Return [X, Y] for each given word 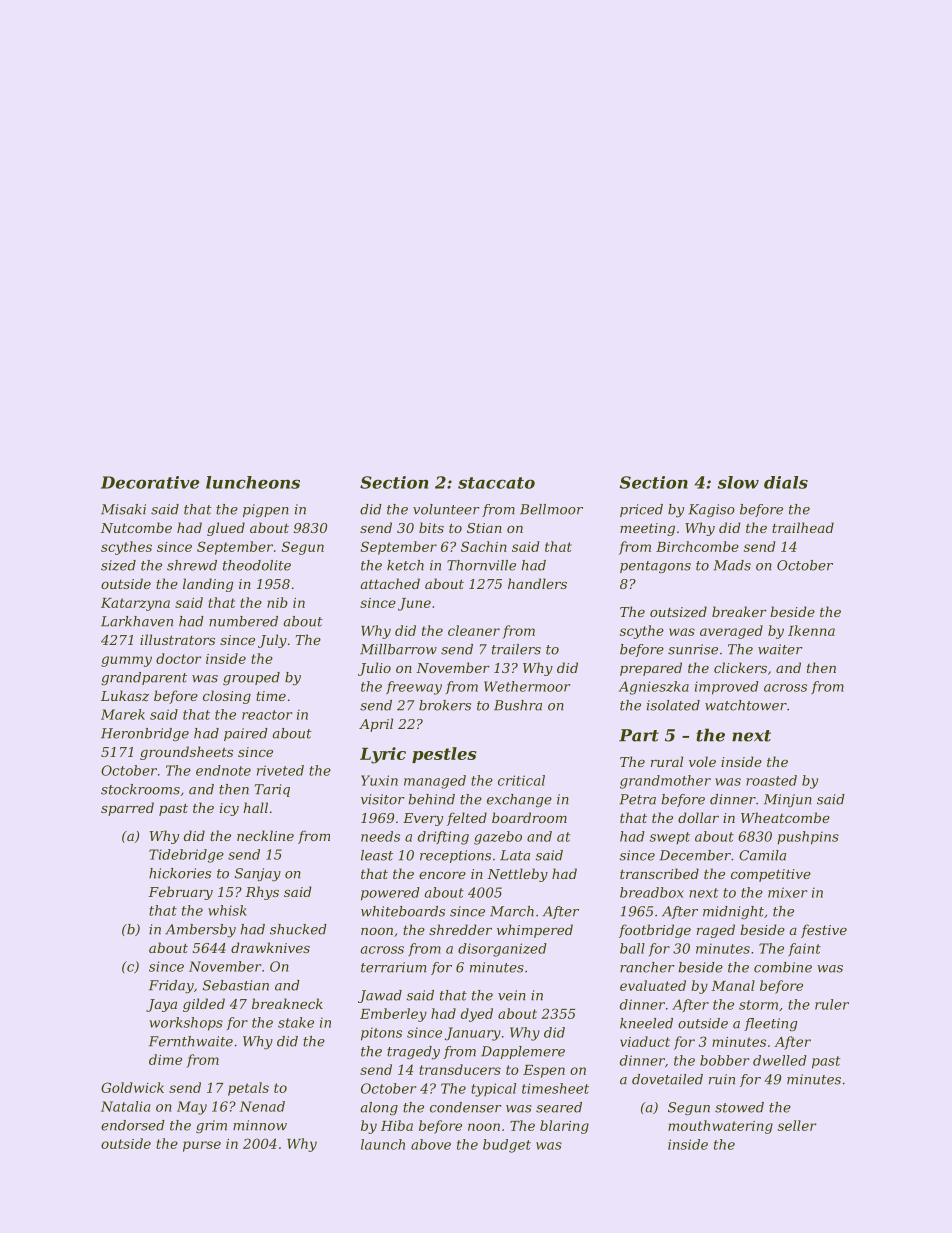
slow [738, 482]
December [695, 855]
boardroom [529, 817]
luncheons [253, 482]
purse [202, 1146]
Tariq [272, 790]
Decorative [150, 482]
